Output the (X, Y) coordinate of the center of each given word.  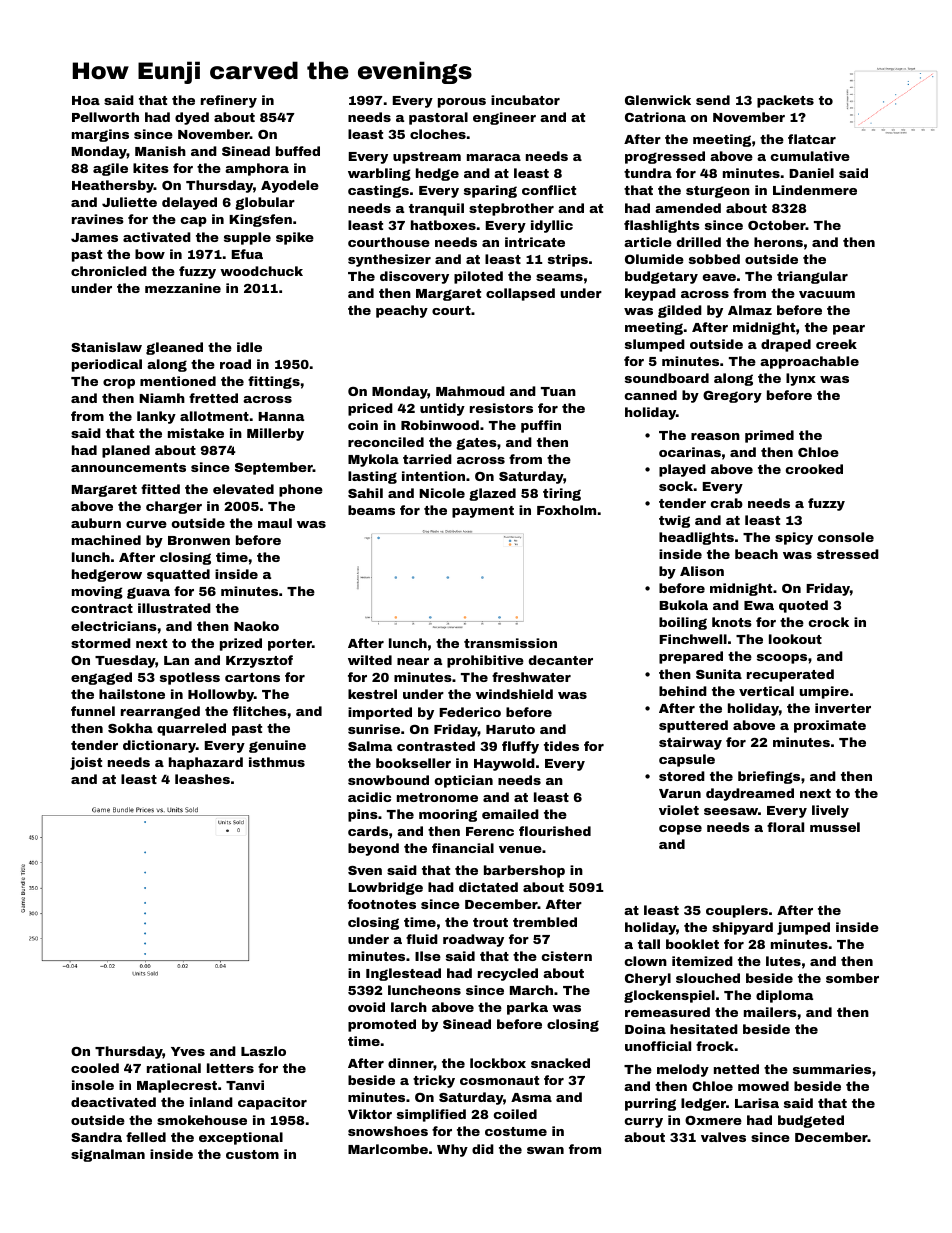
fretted (213, 398)
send (713, 100)
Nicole (442, 493)
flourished (555, 831)
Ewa (759, 605)
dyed (192, 118)
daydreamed (750, 794)
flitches (260, 711)
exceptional (241, 1138)
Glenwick (658, 100)
